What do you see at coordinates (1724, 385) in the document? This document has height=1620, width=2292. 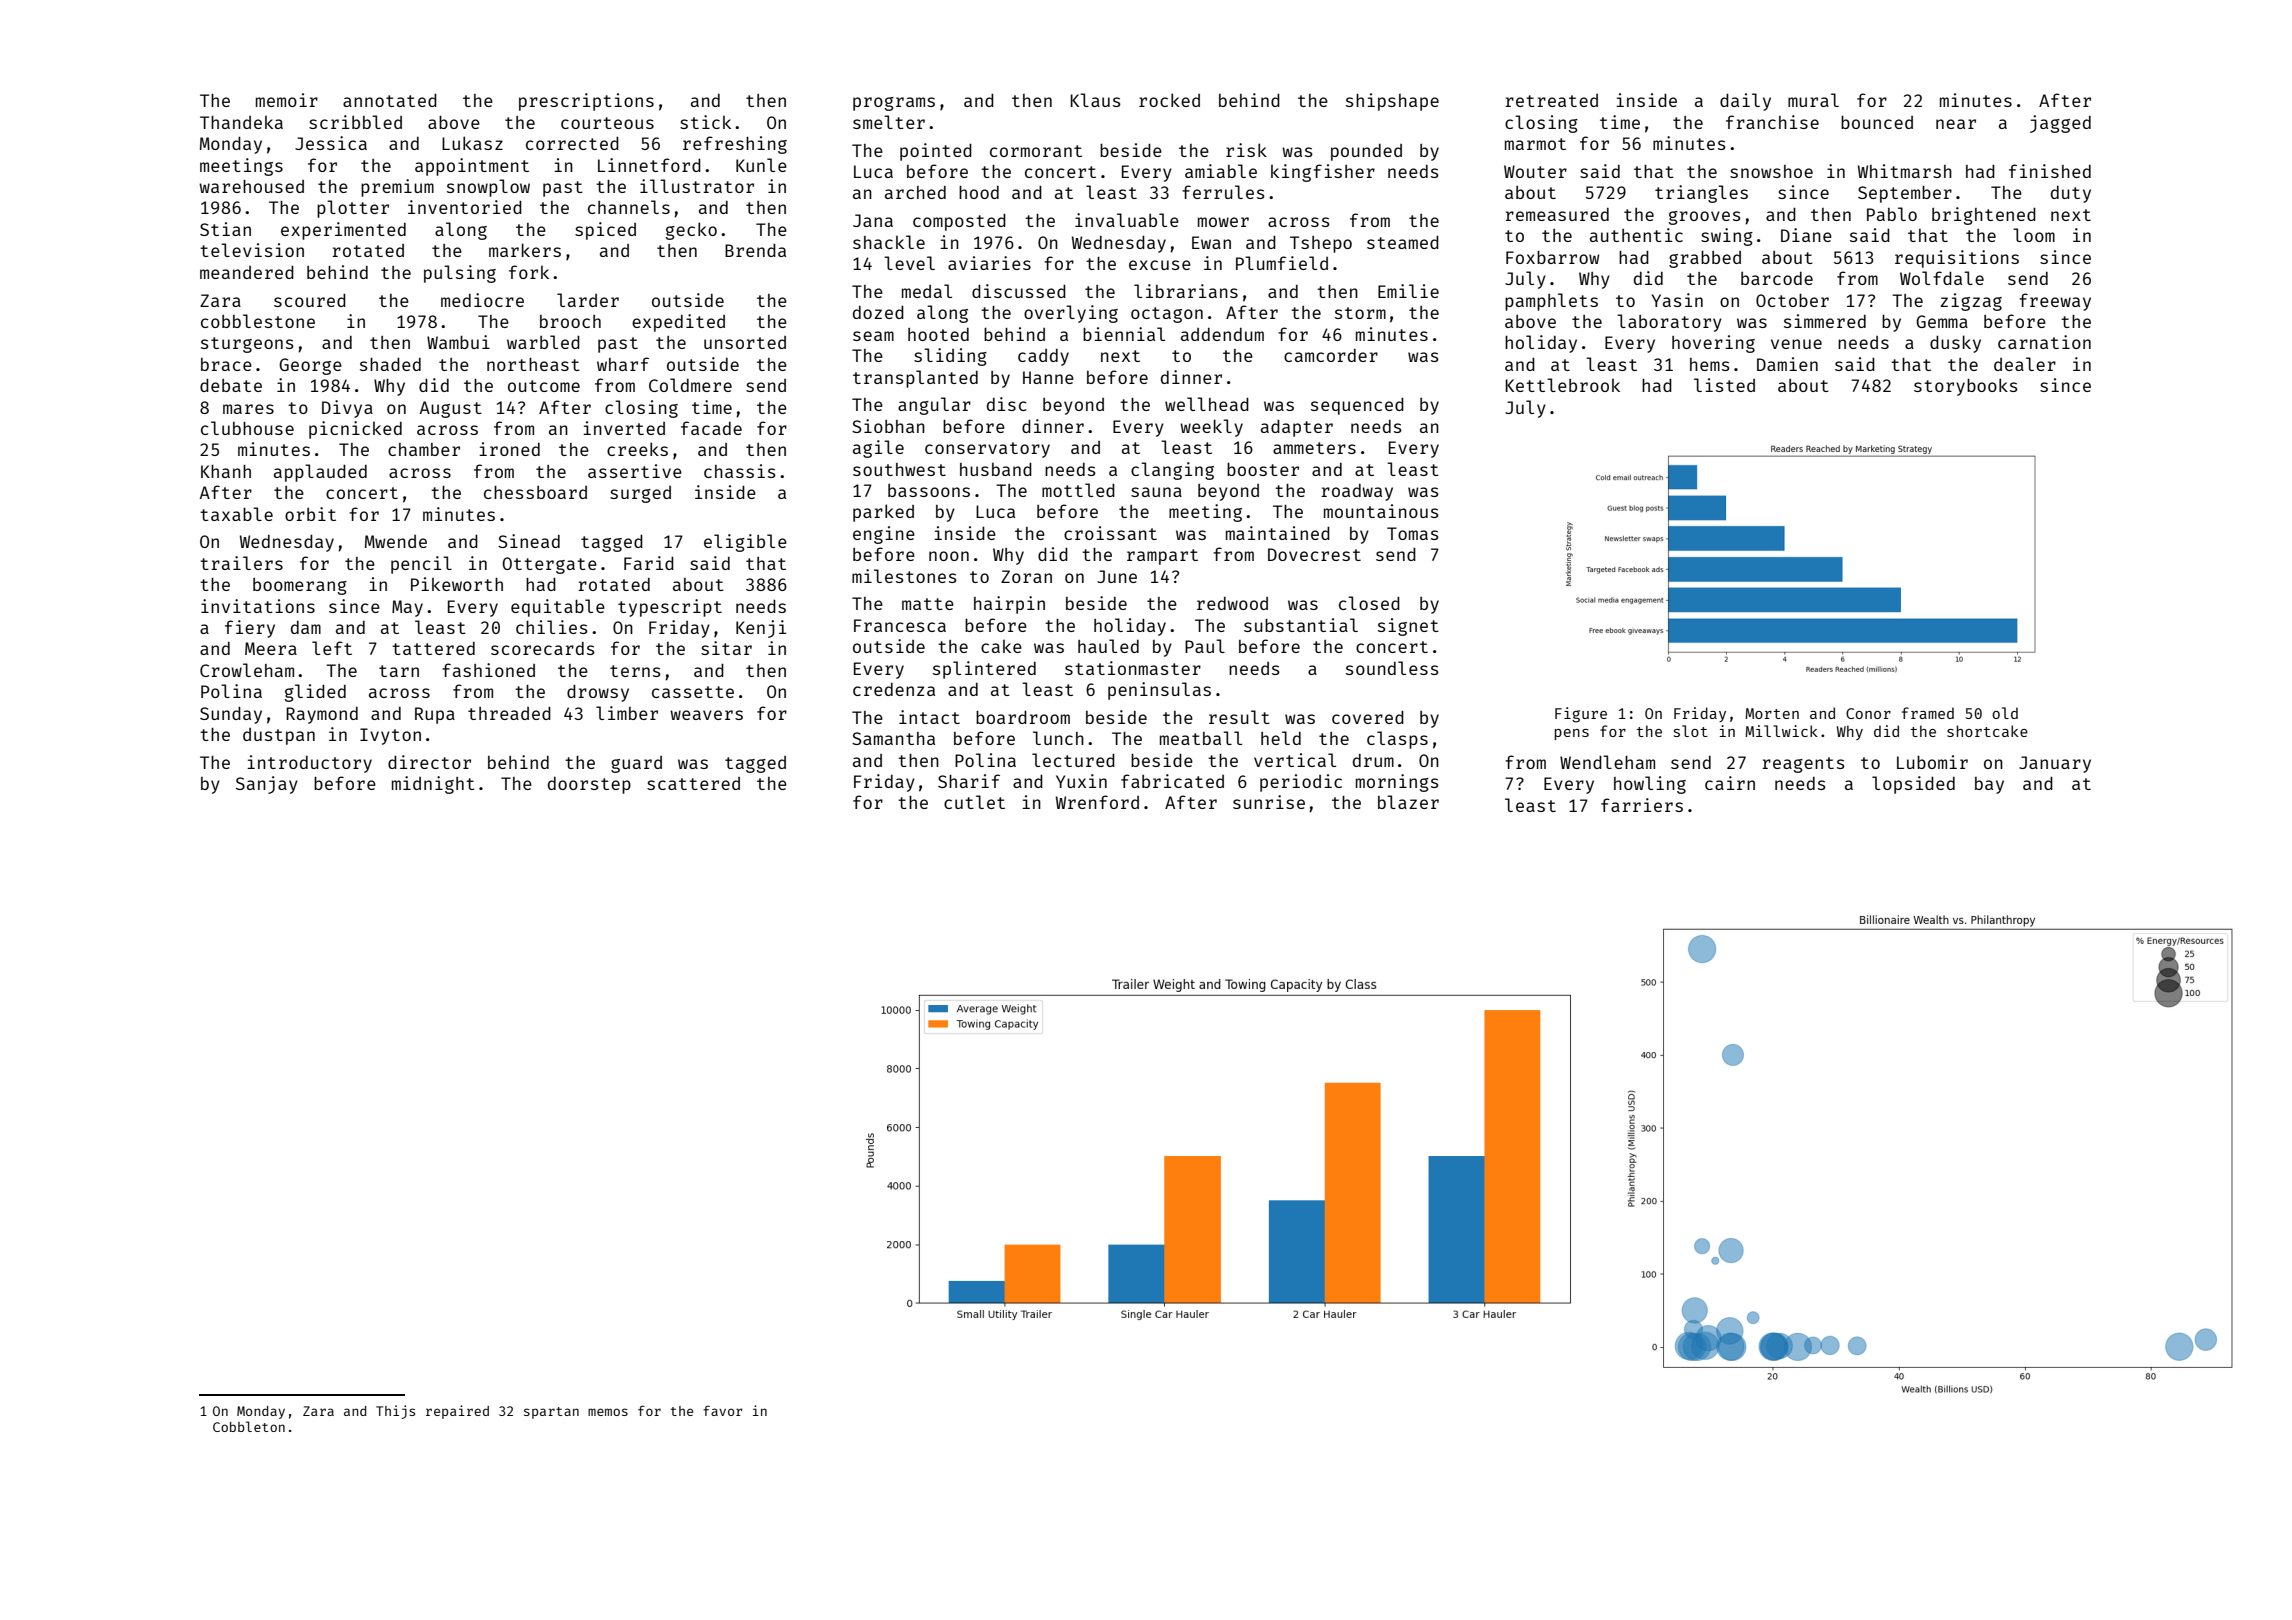 I see `listed` at bounding box center [1724, 385].
